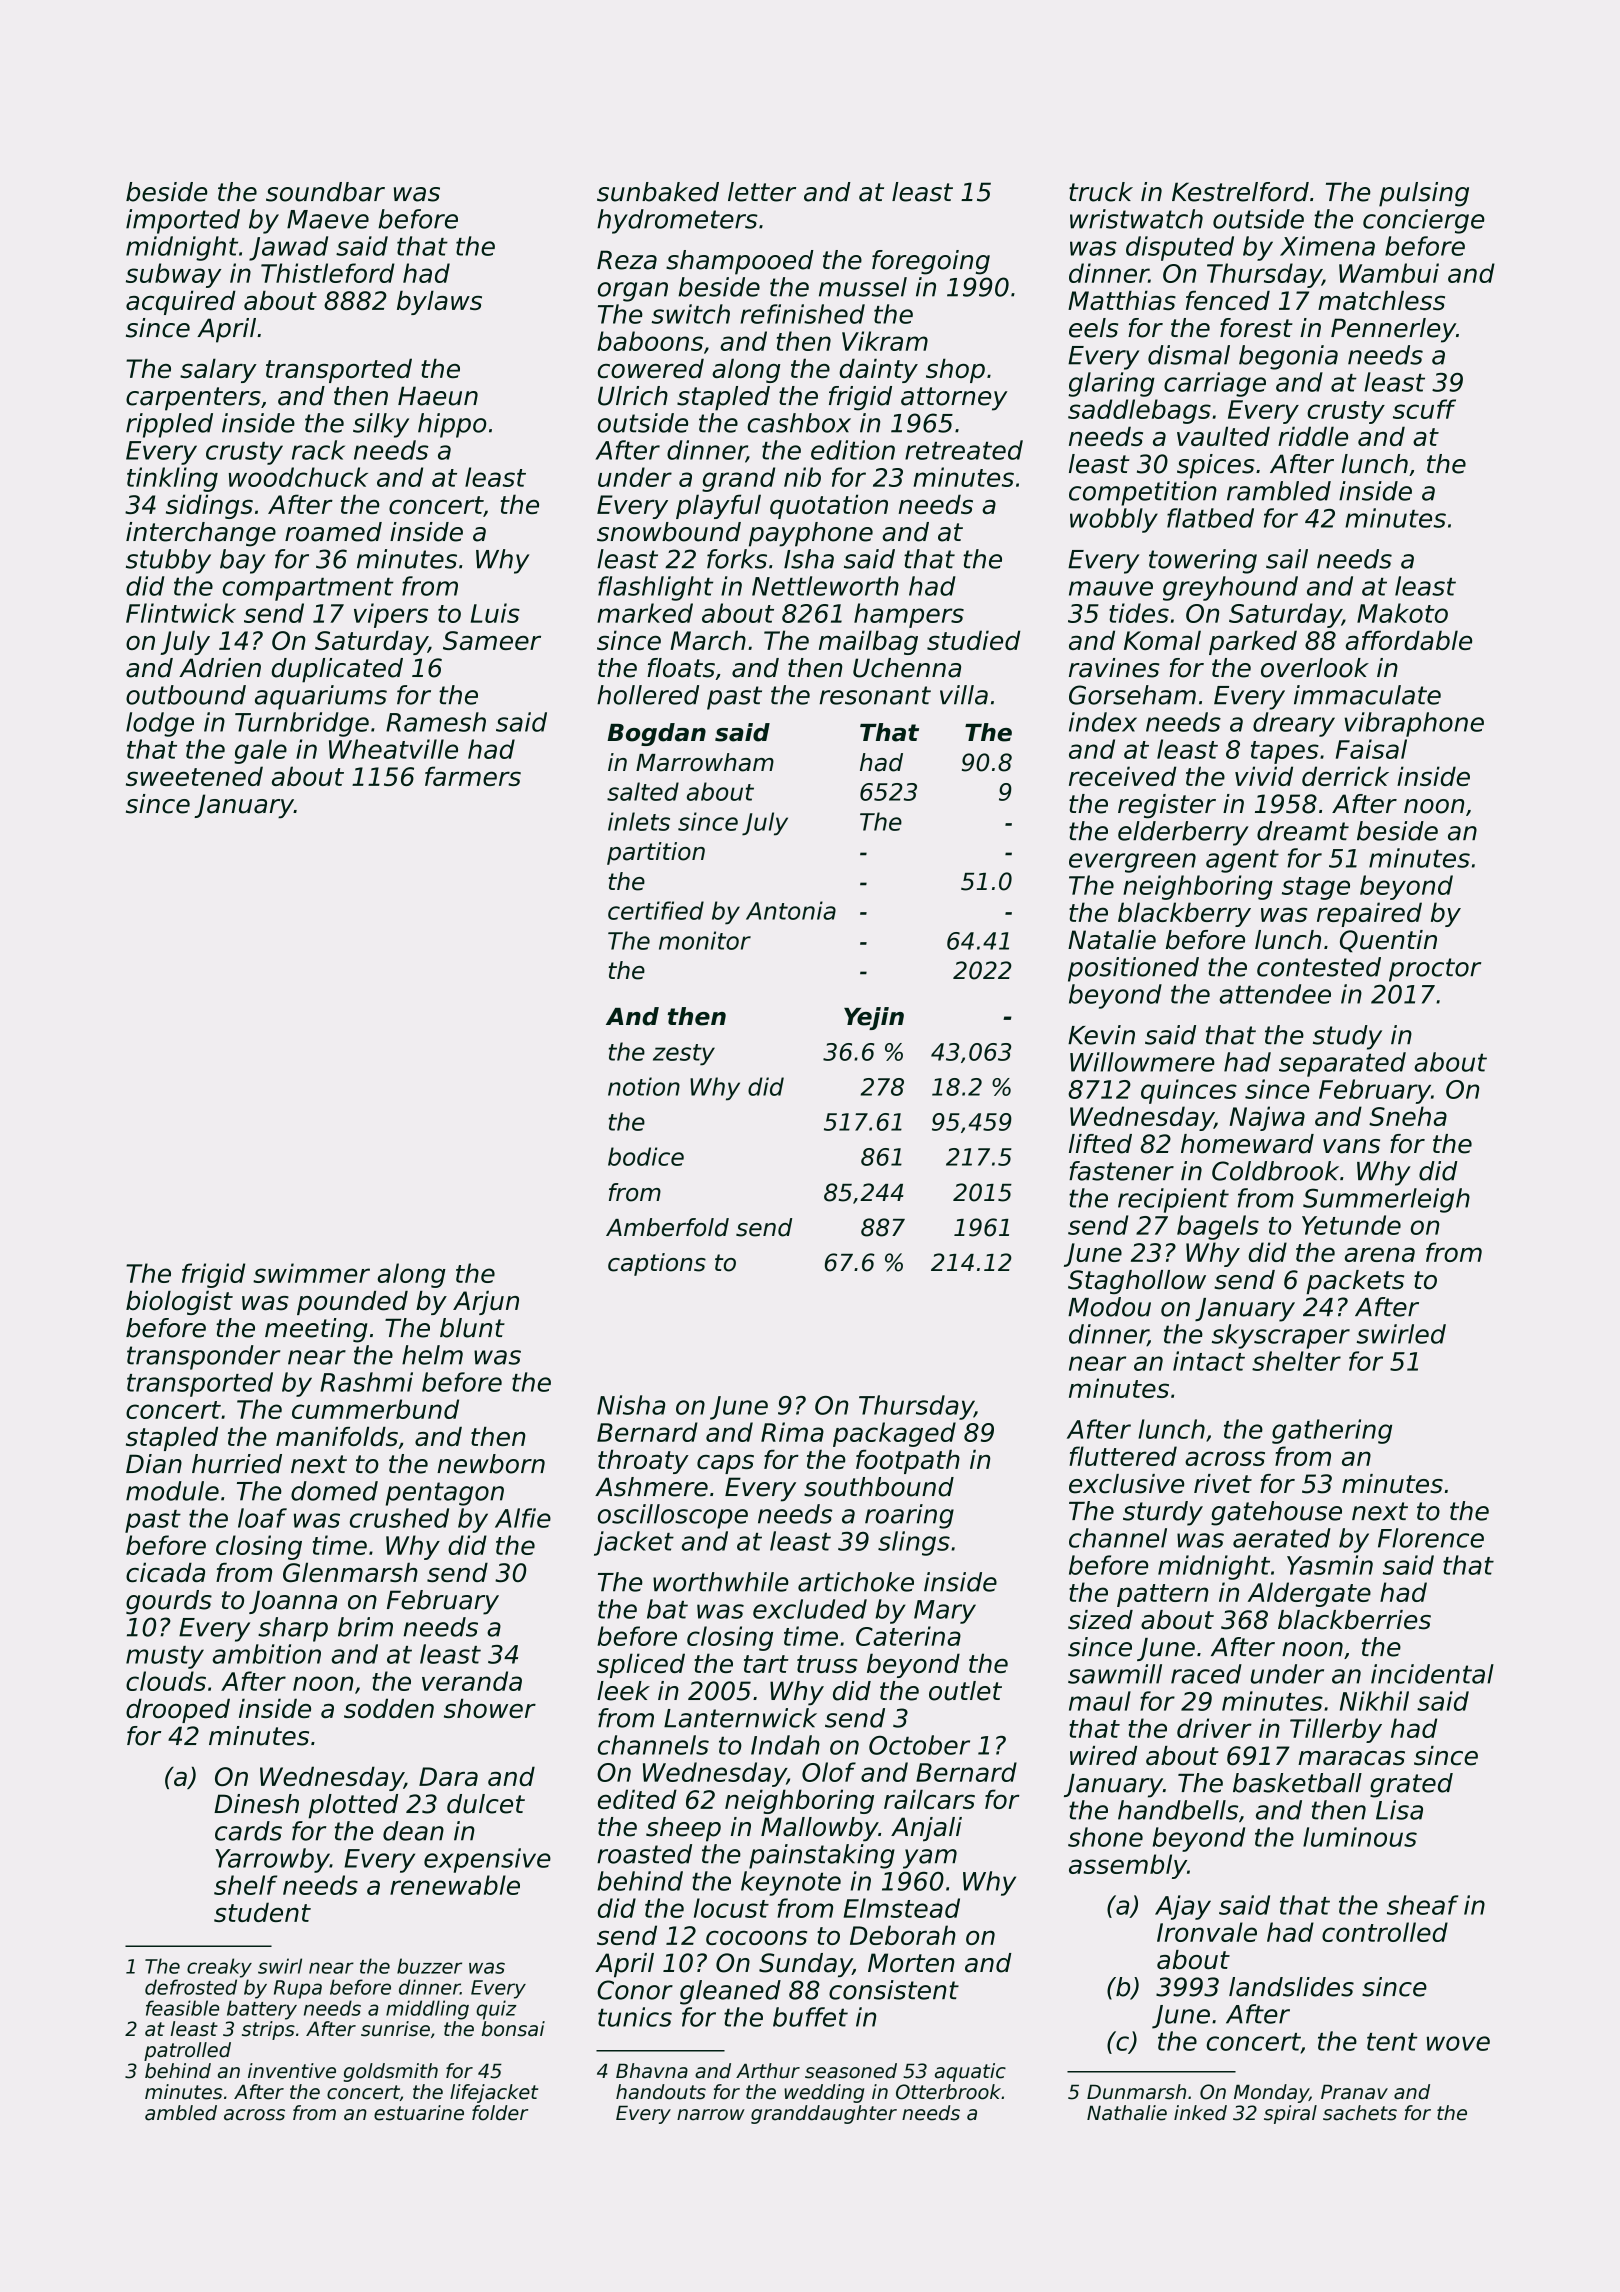  What do you see at coordinates (1240, 192) in the screenshot?
I see `Kestrelford` at bounding box center [1240, 192].
